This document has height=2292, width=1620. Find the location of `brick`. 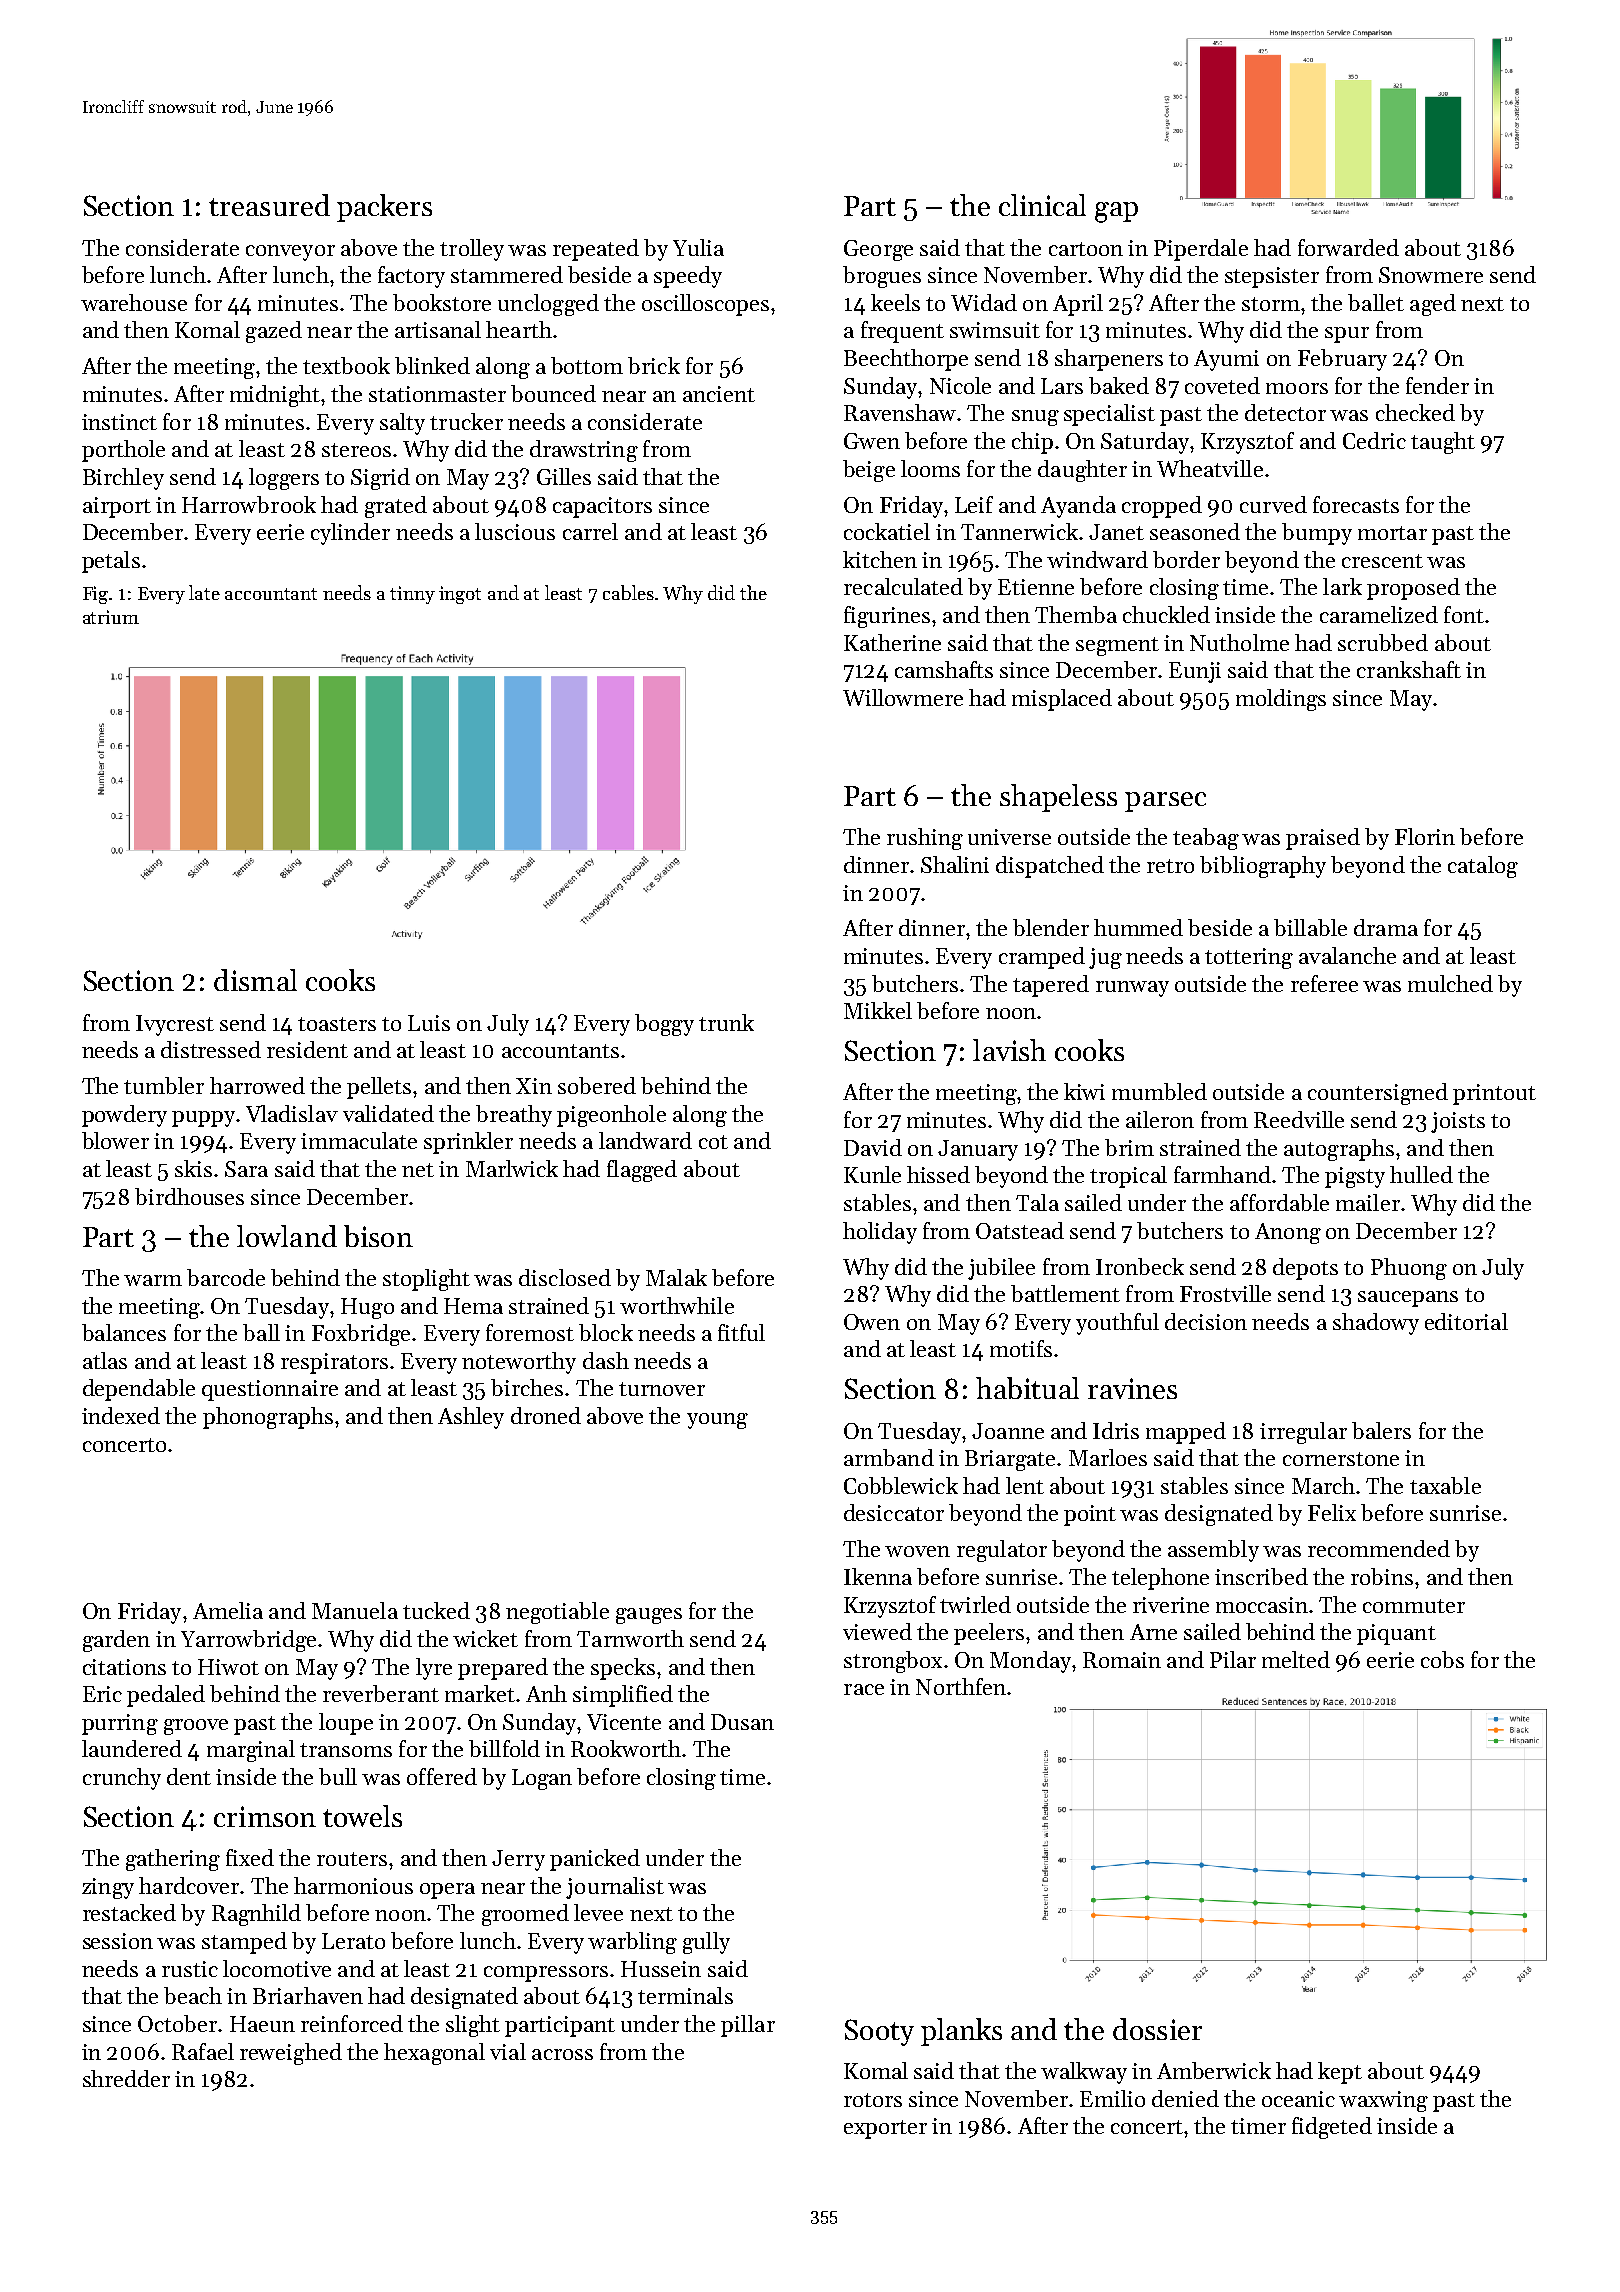

brick is located at coordinates (654, 365).
